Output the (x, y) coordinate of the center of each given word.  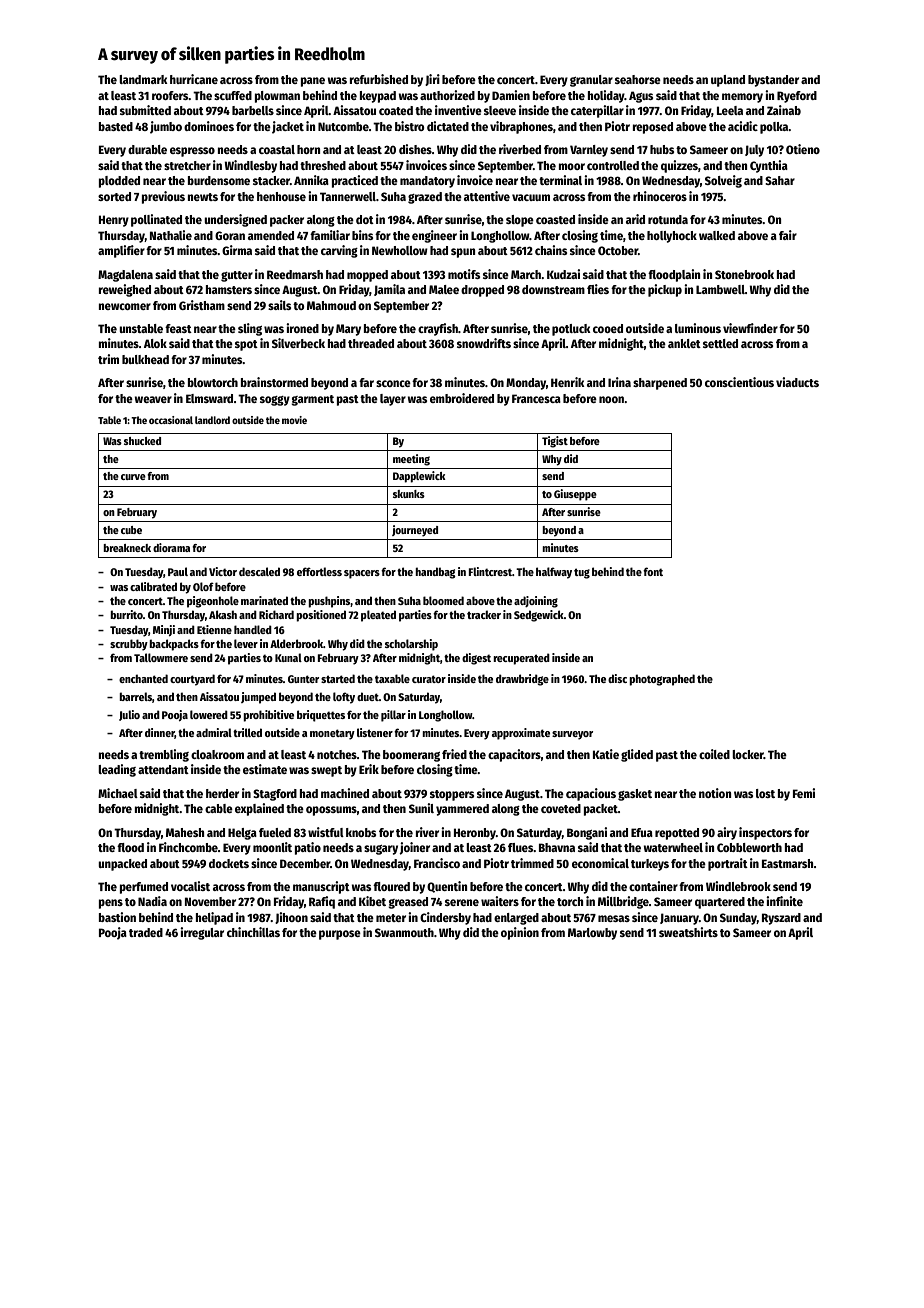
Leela (730, 110)
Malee (444, 289)
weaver (153, 399)
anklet (684, 343)
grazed (425, 198)
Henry (114, 221)
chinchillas (253, 932)
